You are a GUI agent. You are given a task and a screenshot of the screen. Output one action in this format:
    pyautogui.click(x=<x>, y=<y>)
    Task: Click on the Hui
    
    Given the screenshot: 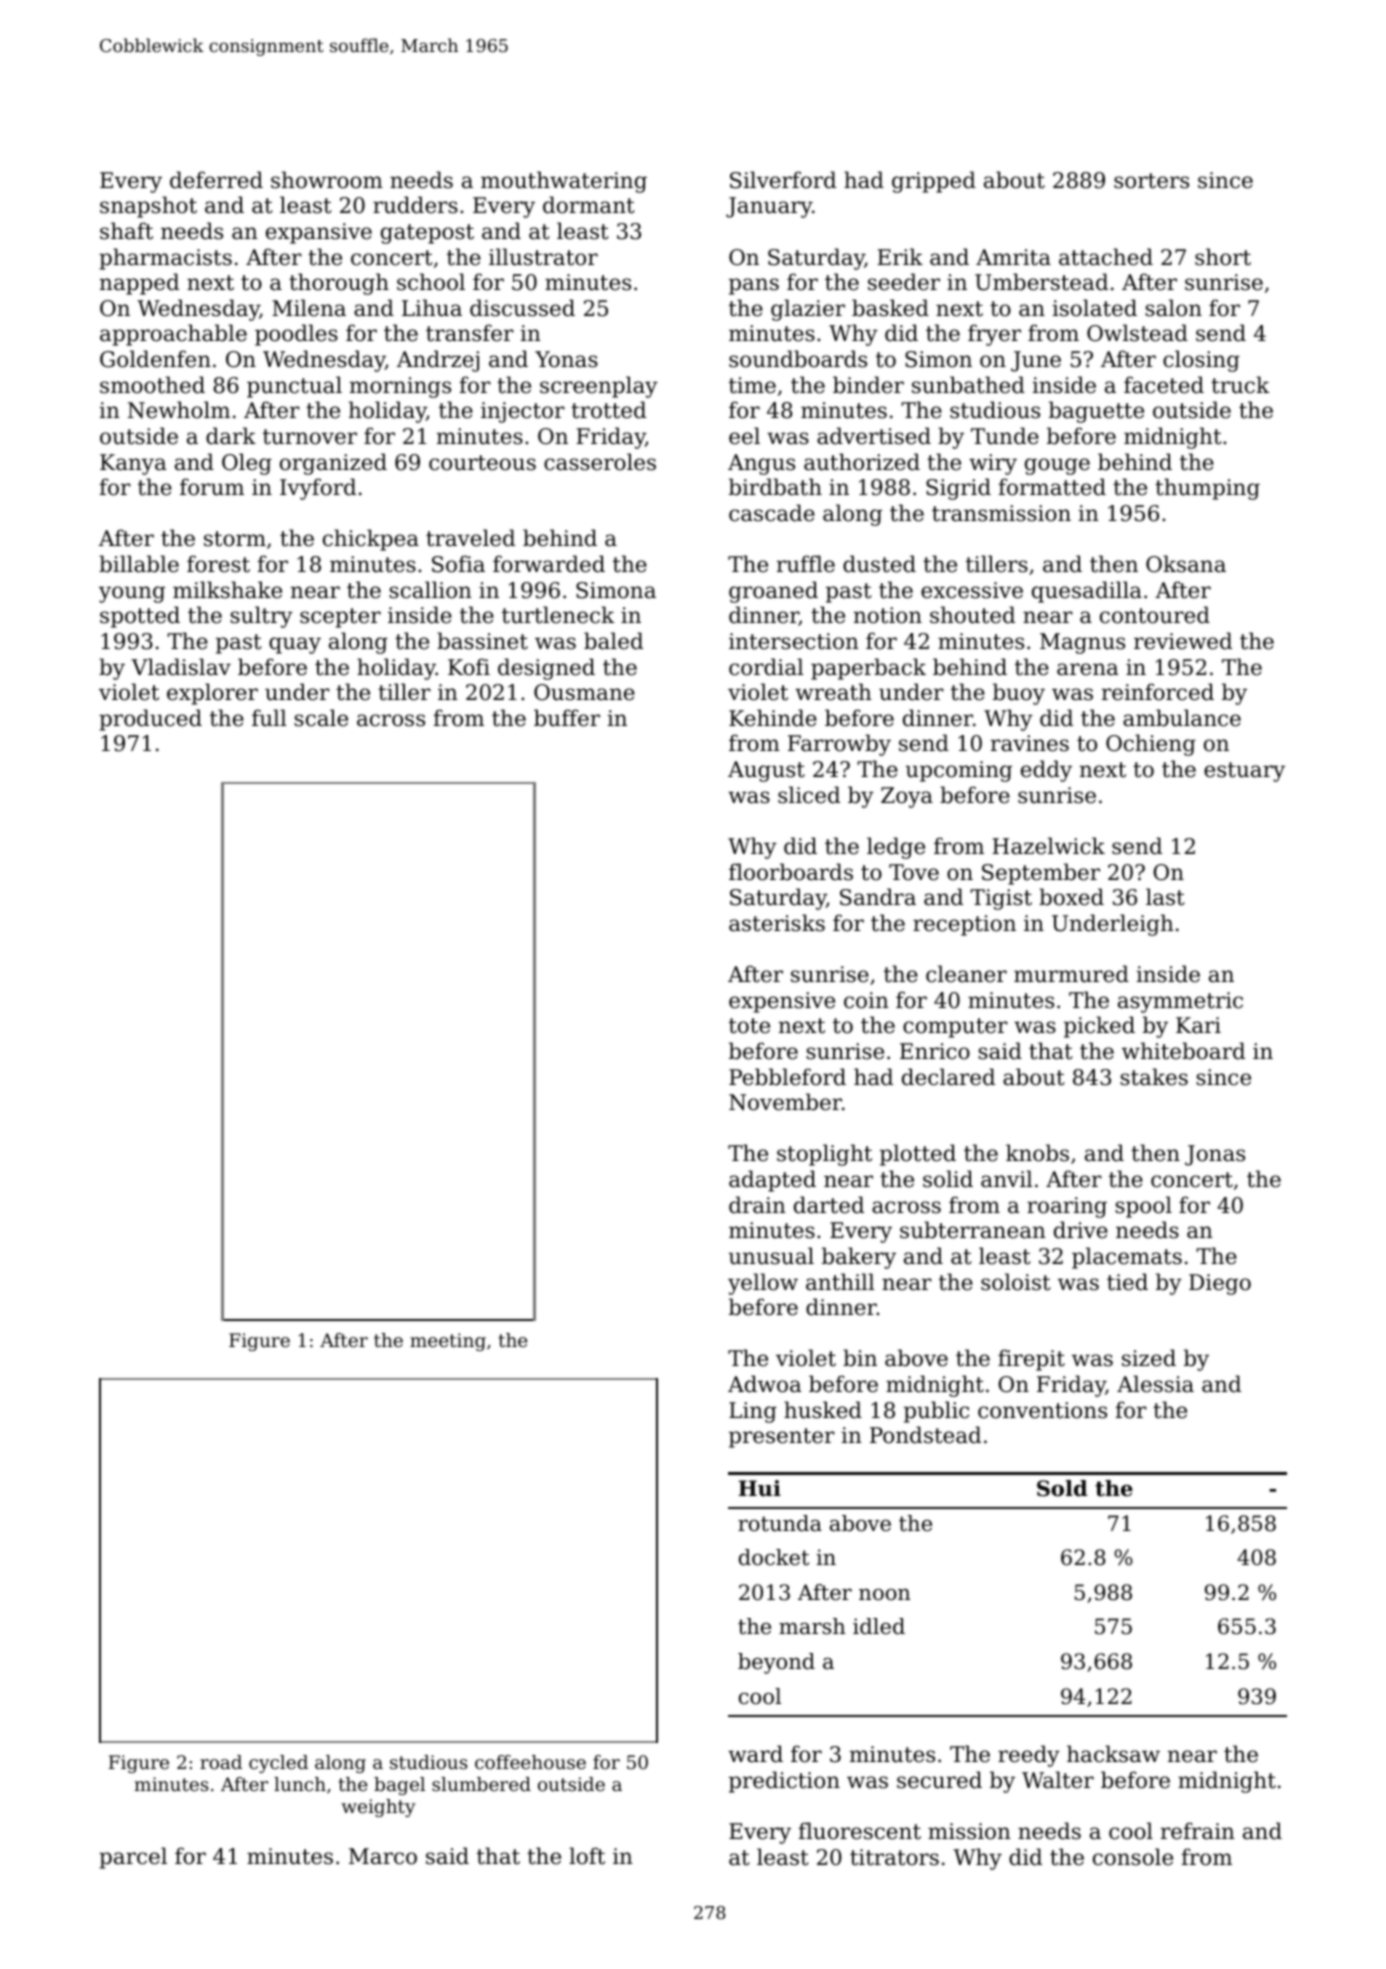 What is the action you would take?
    pyautogui.click(x=759, y=1488)
